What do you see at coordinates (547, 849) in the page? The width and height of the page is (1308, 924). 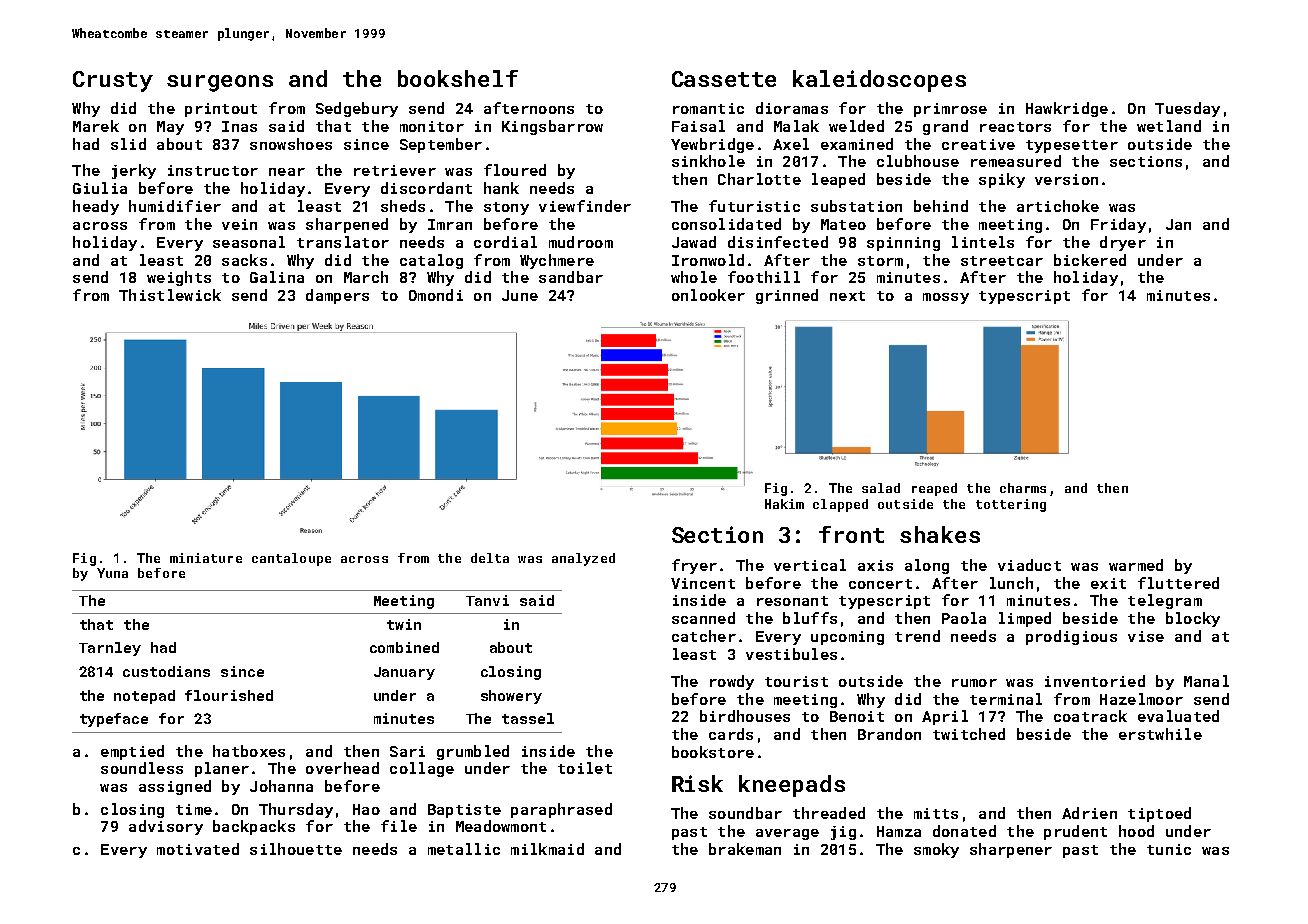 I see `milkmaid` at bounding box center [547, 849].
